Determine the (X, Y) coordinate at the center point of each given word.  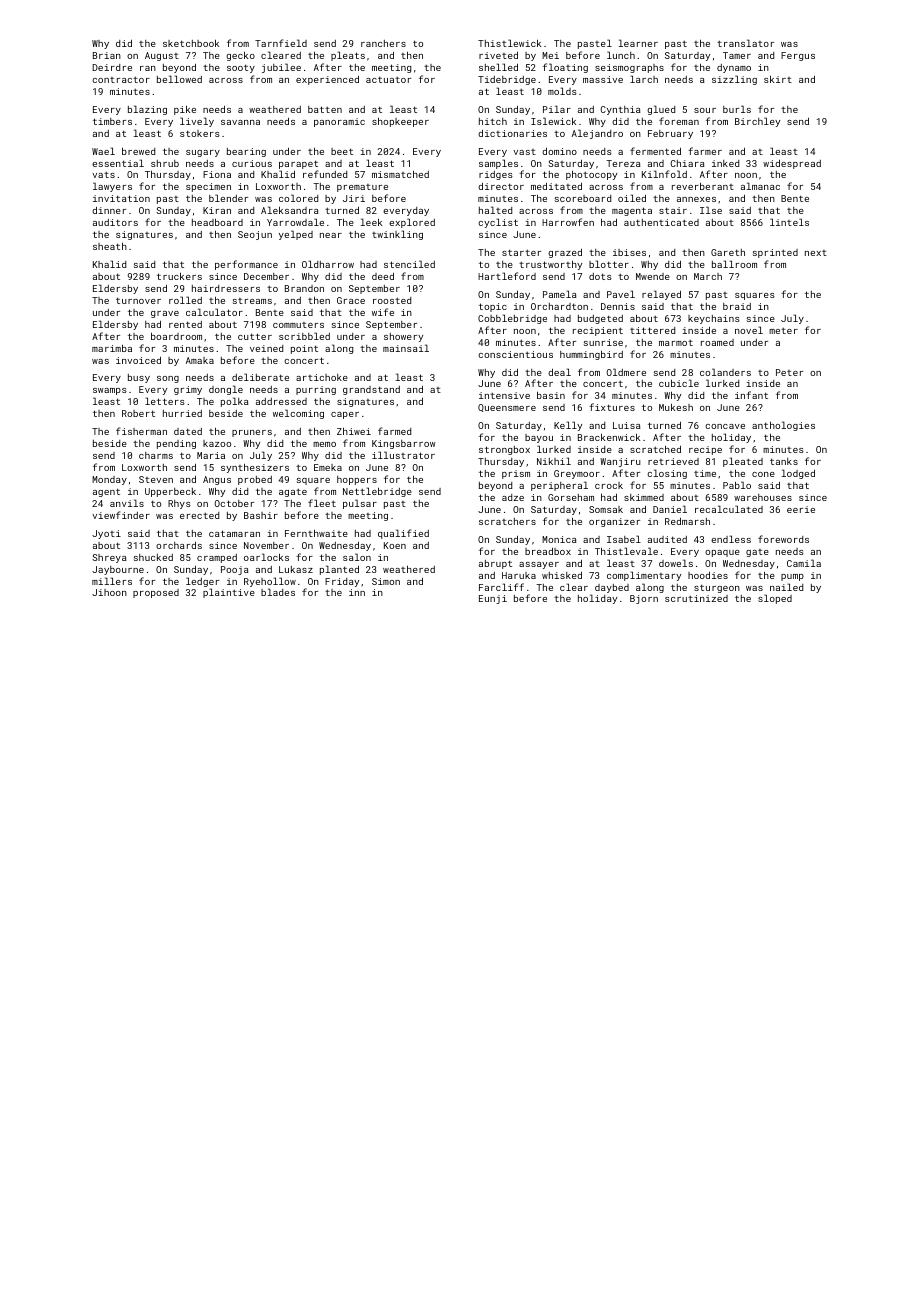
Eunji (493, 599)
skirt (778, 79)
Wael (103, 151)
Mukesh (676, 407)
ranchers (383, 43)
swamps (110, 391)
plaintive (229, 593)
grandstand (371, 390)
